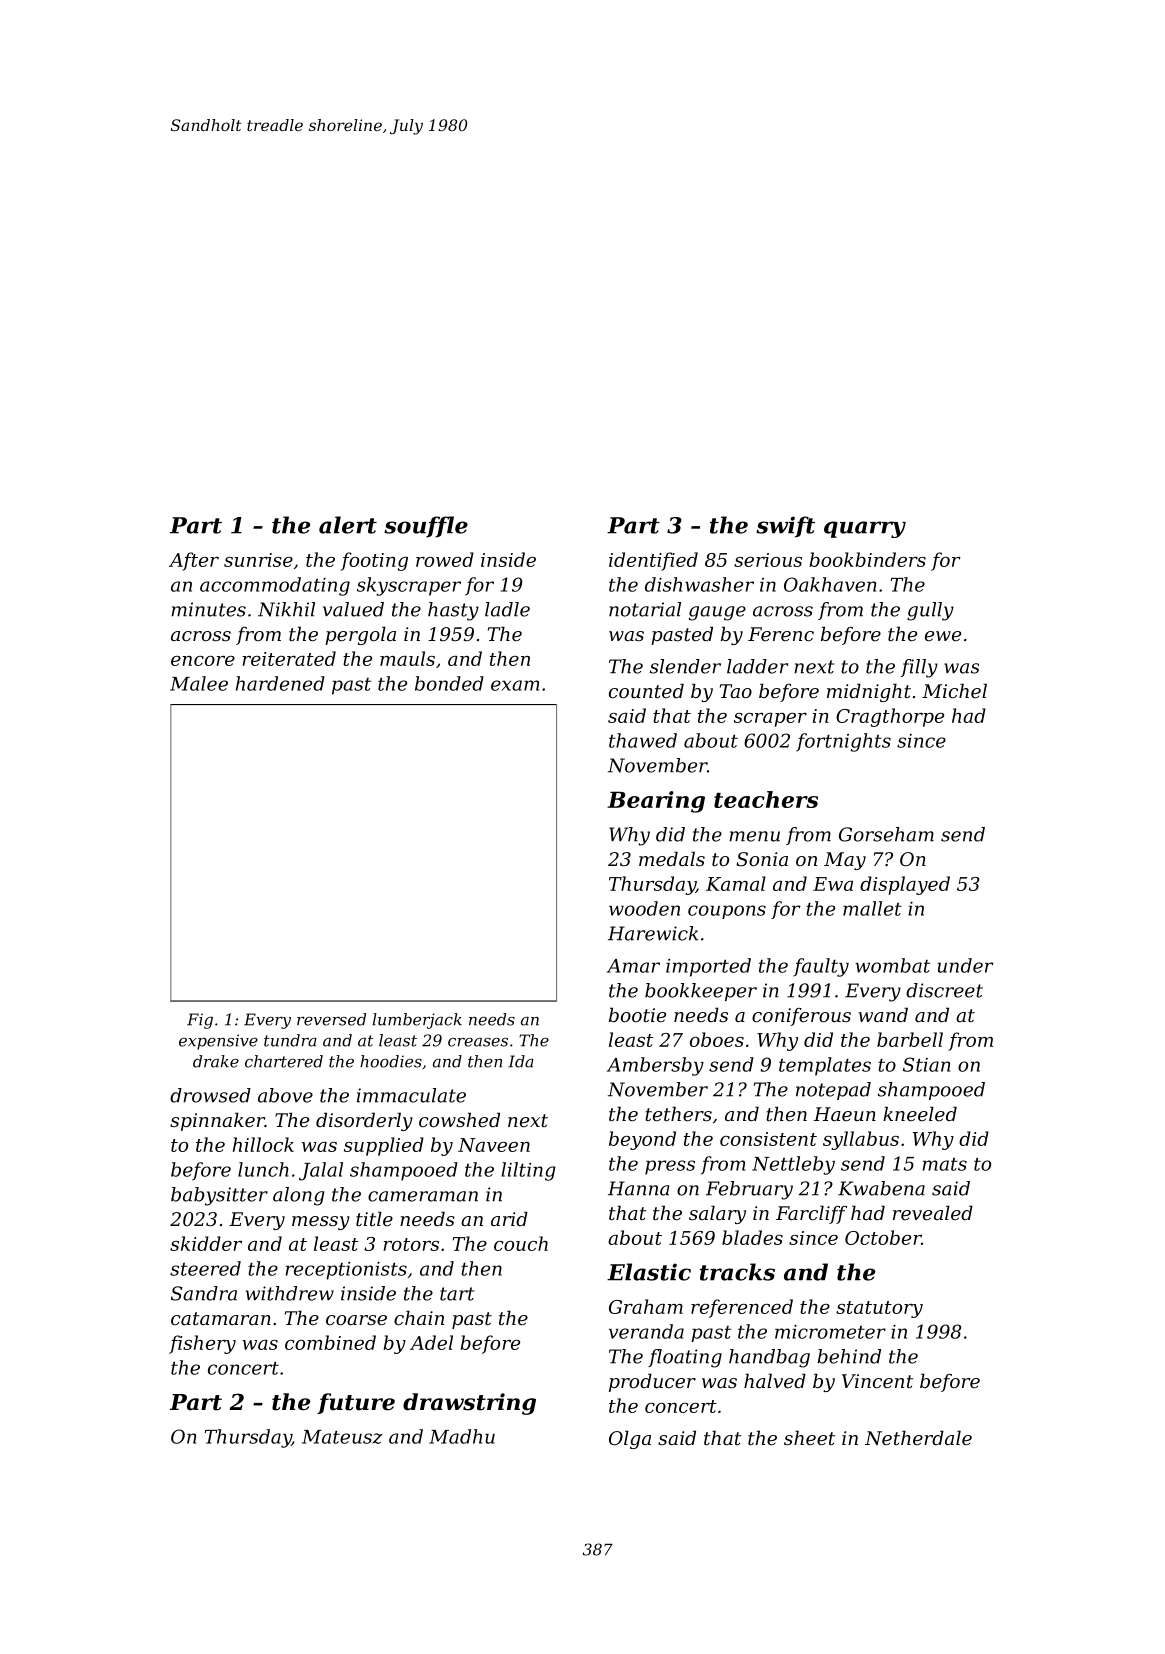 This screenshot has width=1165, height=1654. Describe the element at coordinates (649, 1272) in the screenshot. I see `Elastic` at that location.
